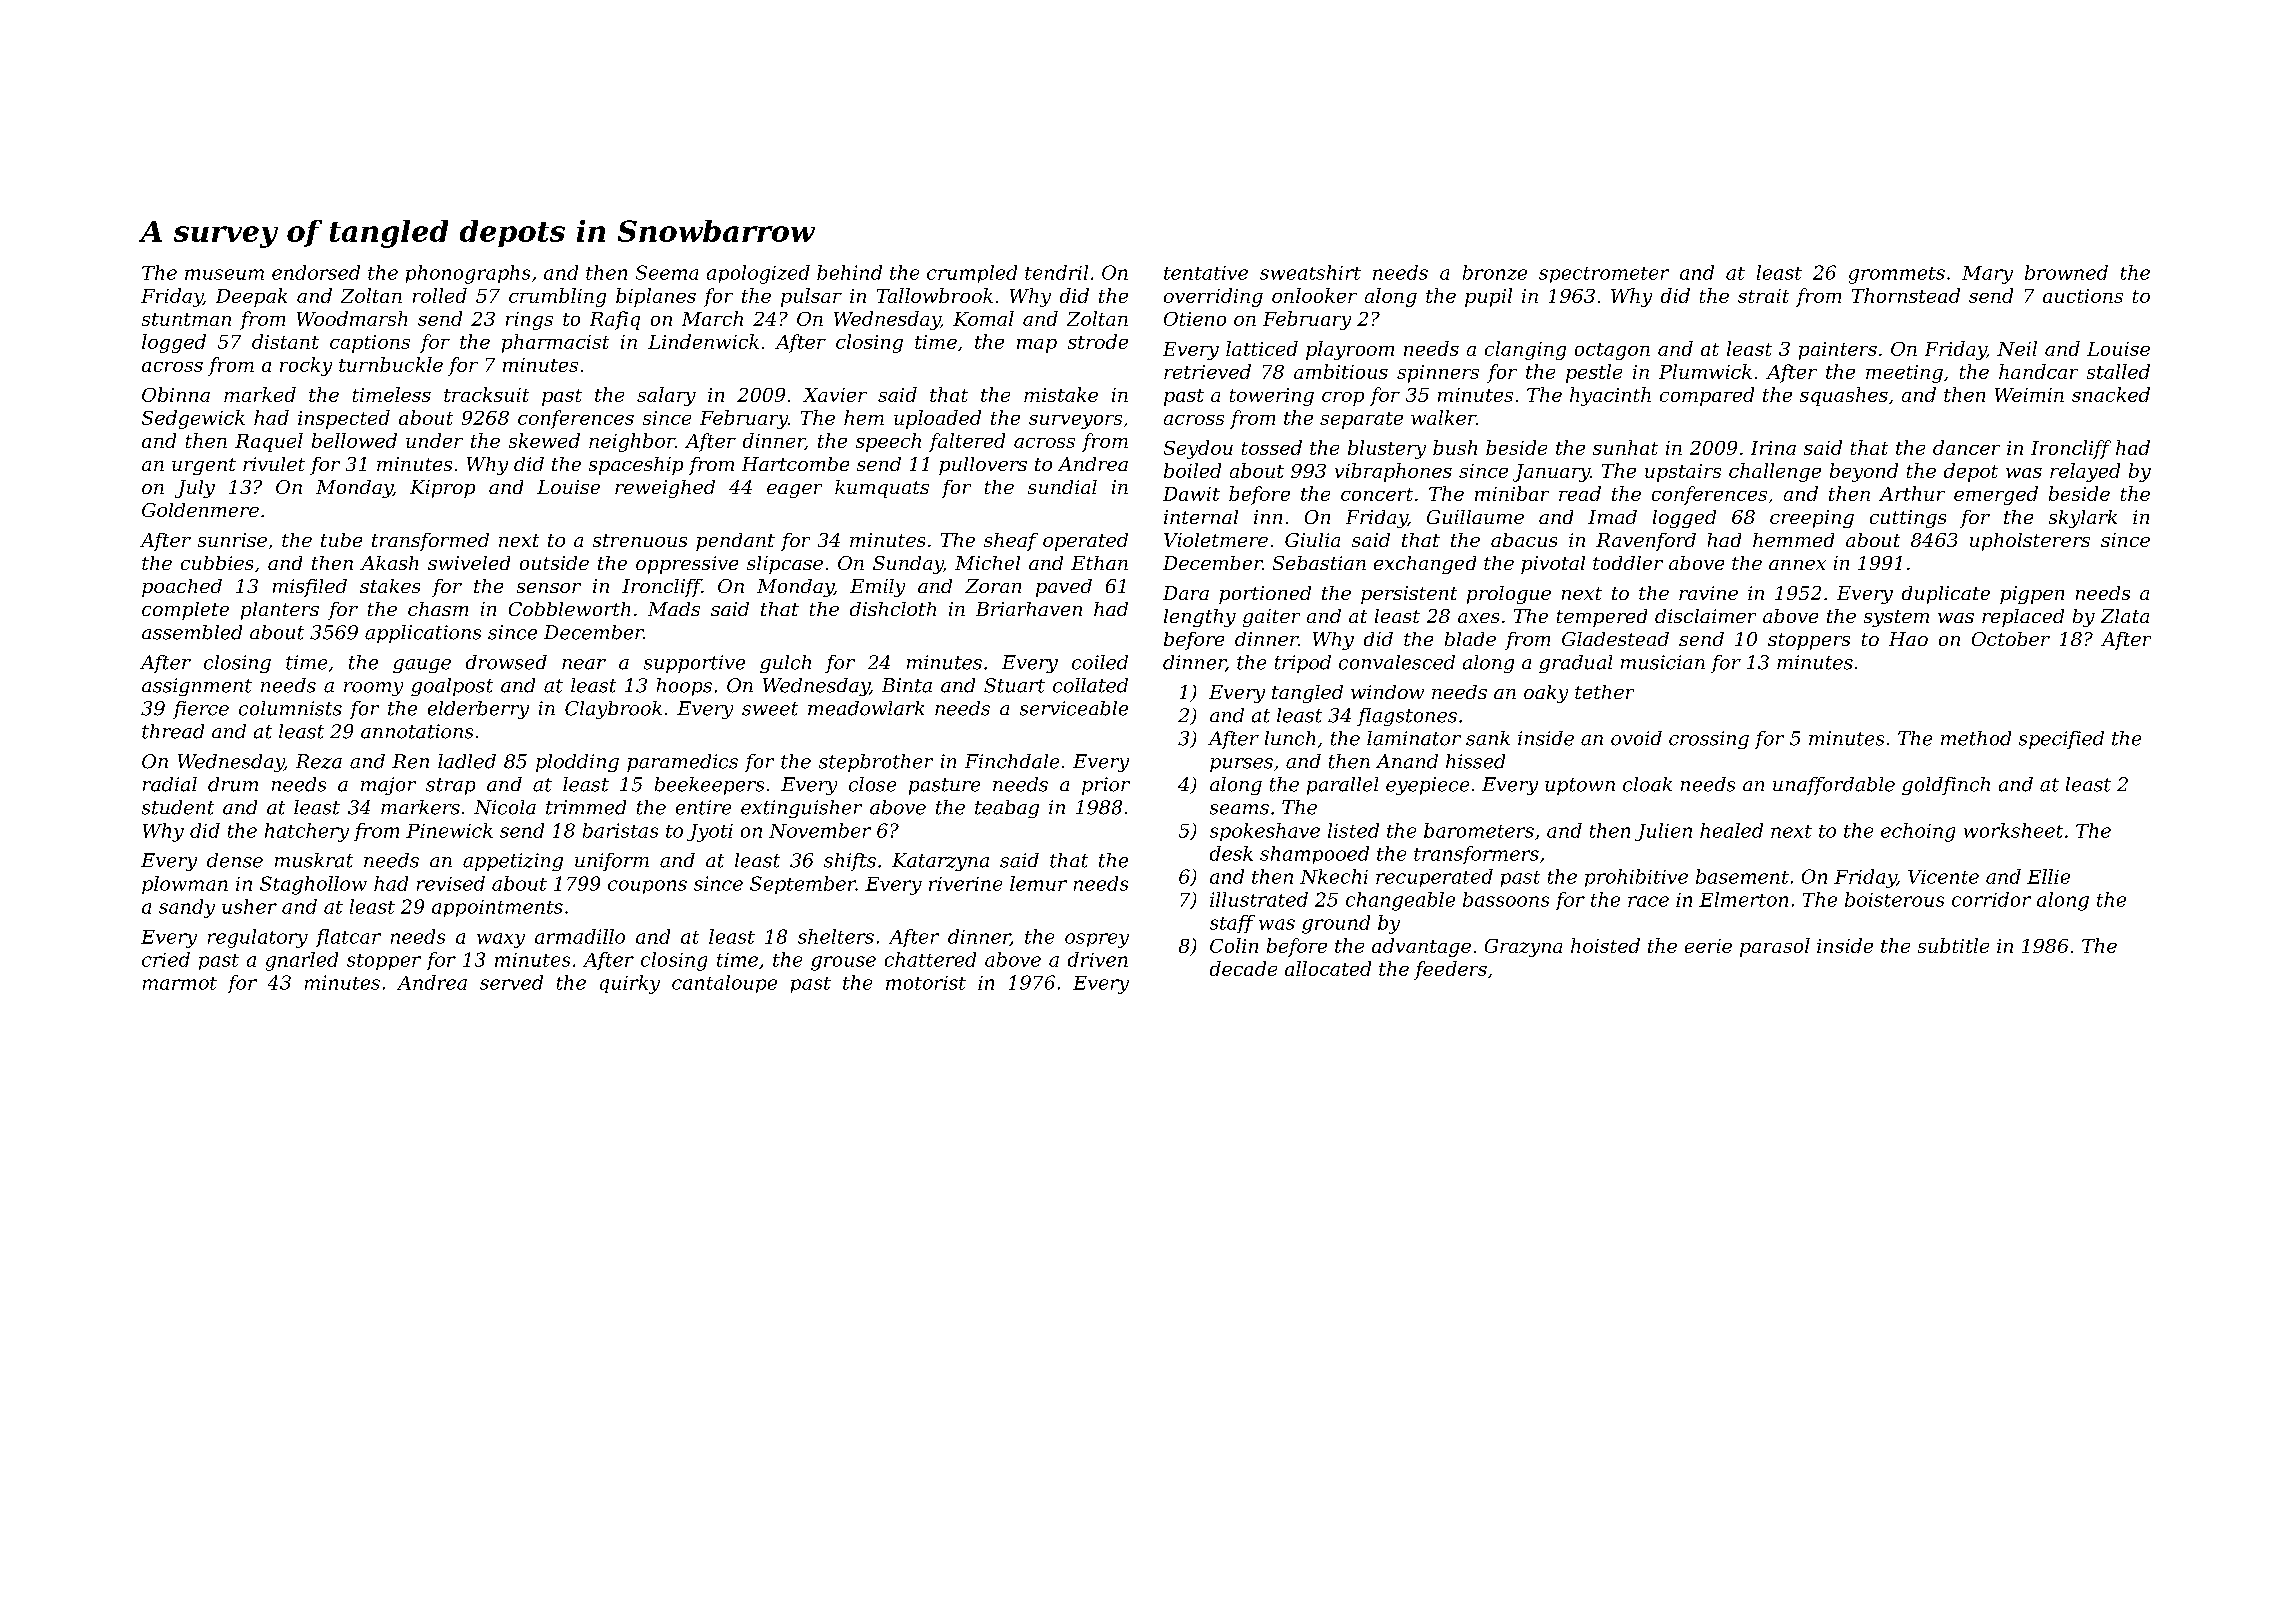 Image resolution: width=2292 pixels, height=1620 pixels. What do you see at coordinates (2118, 371) in the screenshot?
I see `stalled` at bounding box center [2118, 371].
